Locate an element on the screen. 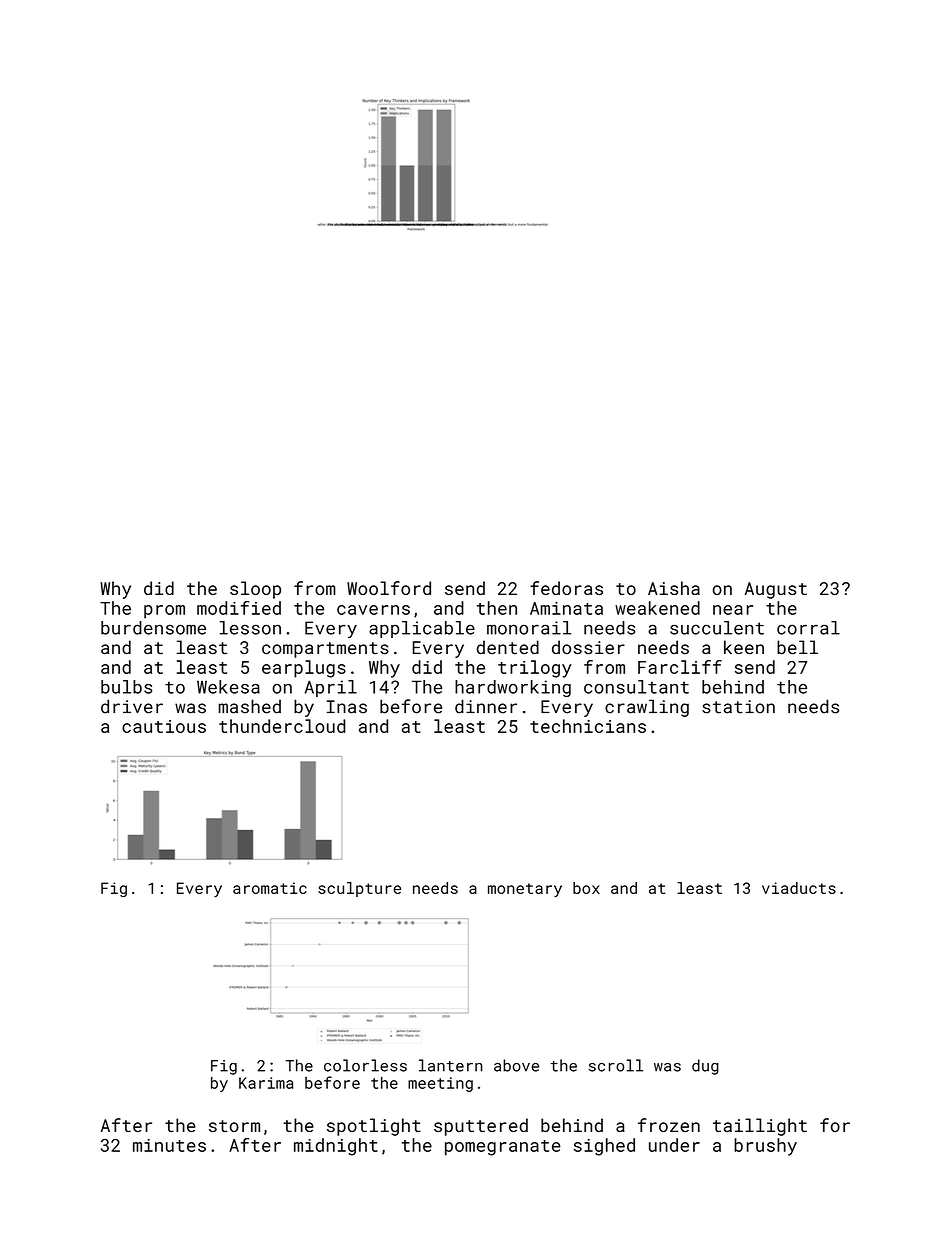 The width and height of the screenshot is (952, 1233). station is located at coordinates (738, 707).
